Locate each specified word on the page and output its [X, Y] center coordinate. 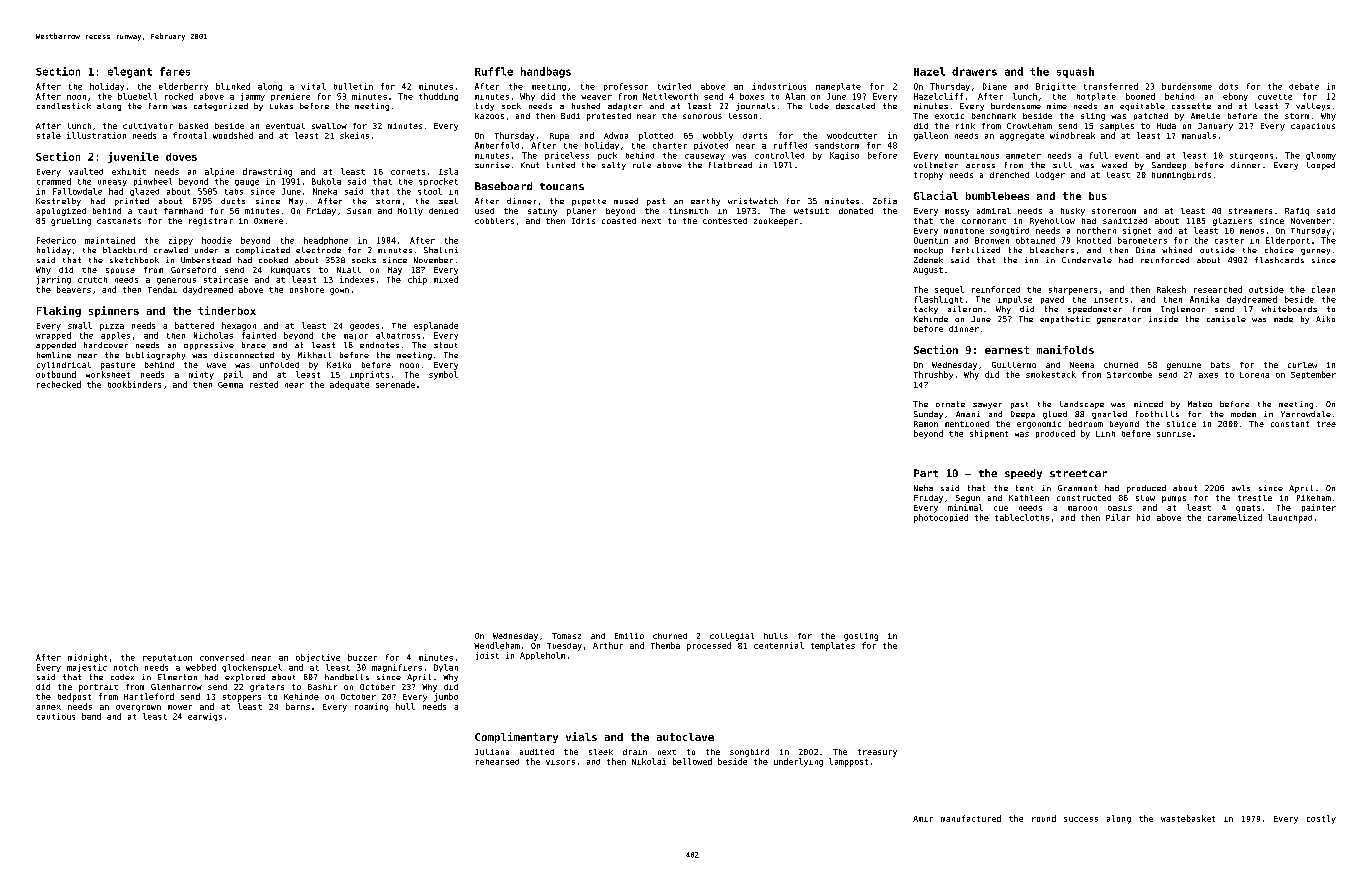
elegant [130, 72]
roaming [371, 707]
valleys [1313, 107]
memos [1252, 231]
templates [833, 646]
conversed [222, 657]
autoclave [685, 737]
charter [670, 145]
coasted [619, 221]
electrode [318, 250]
